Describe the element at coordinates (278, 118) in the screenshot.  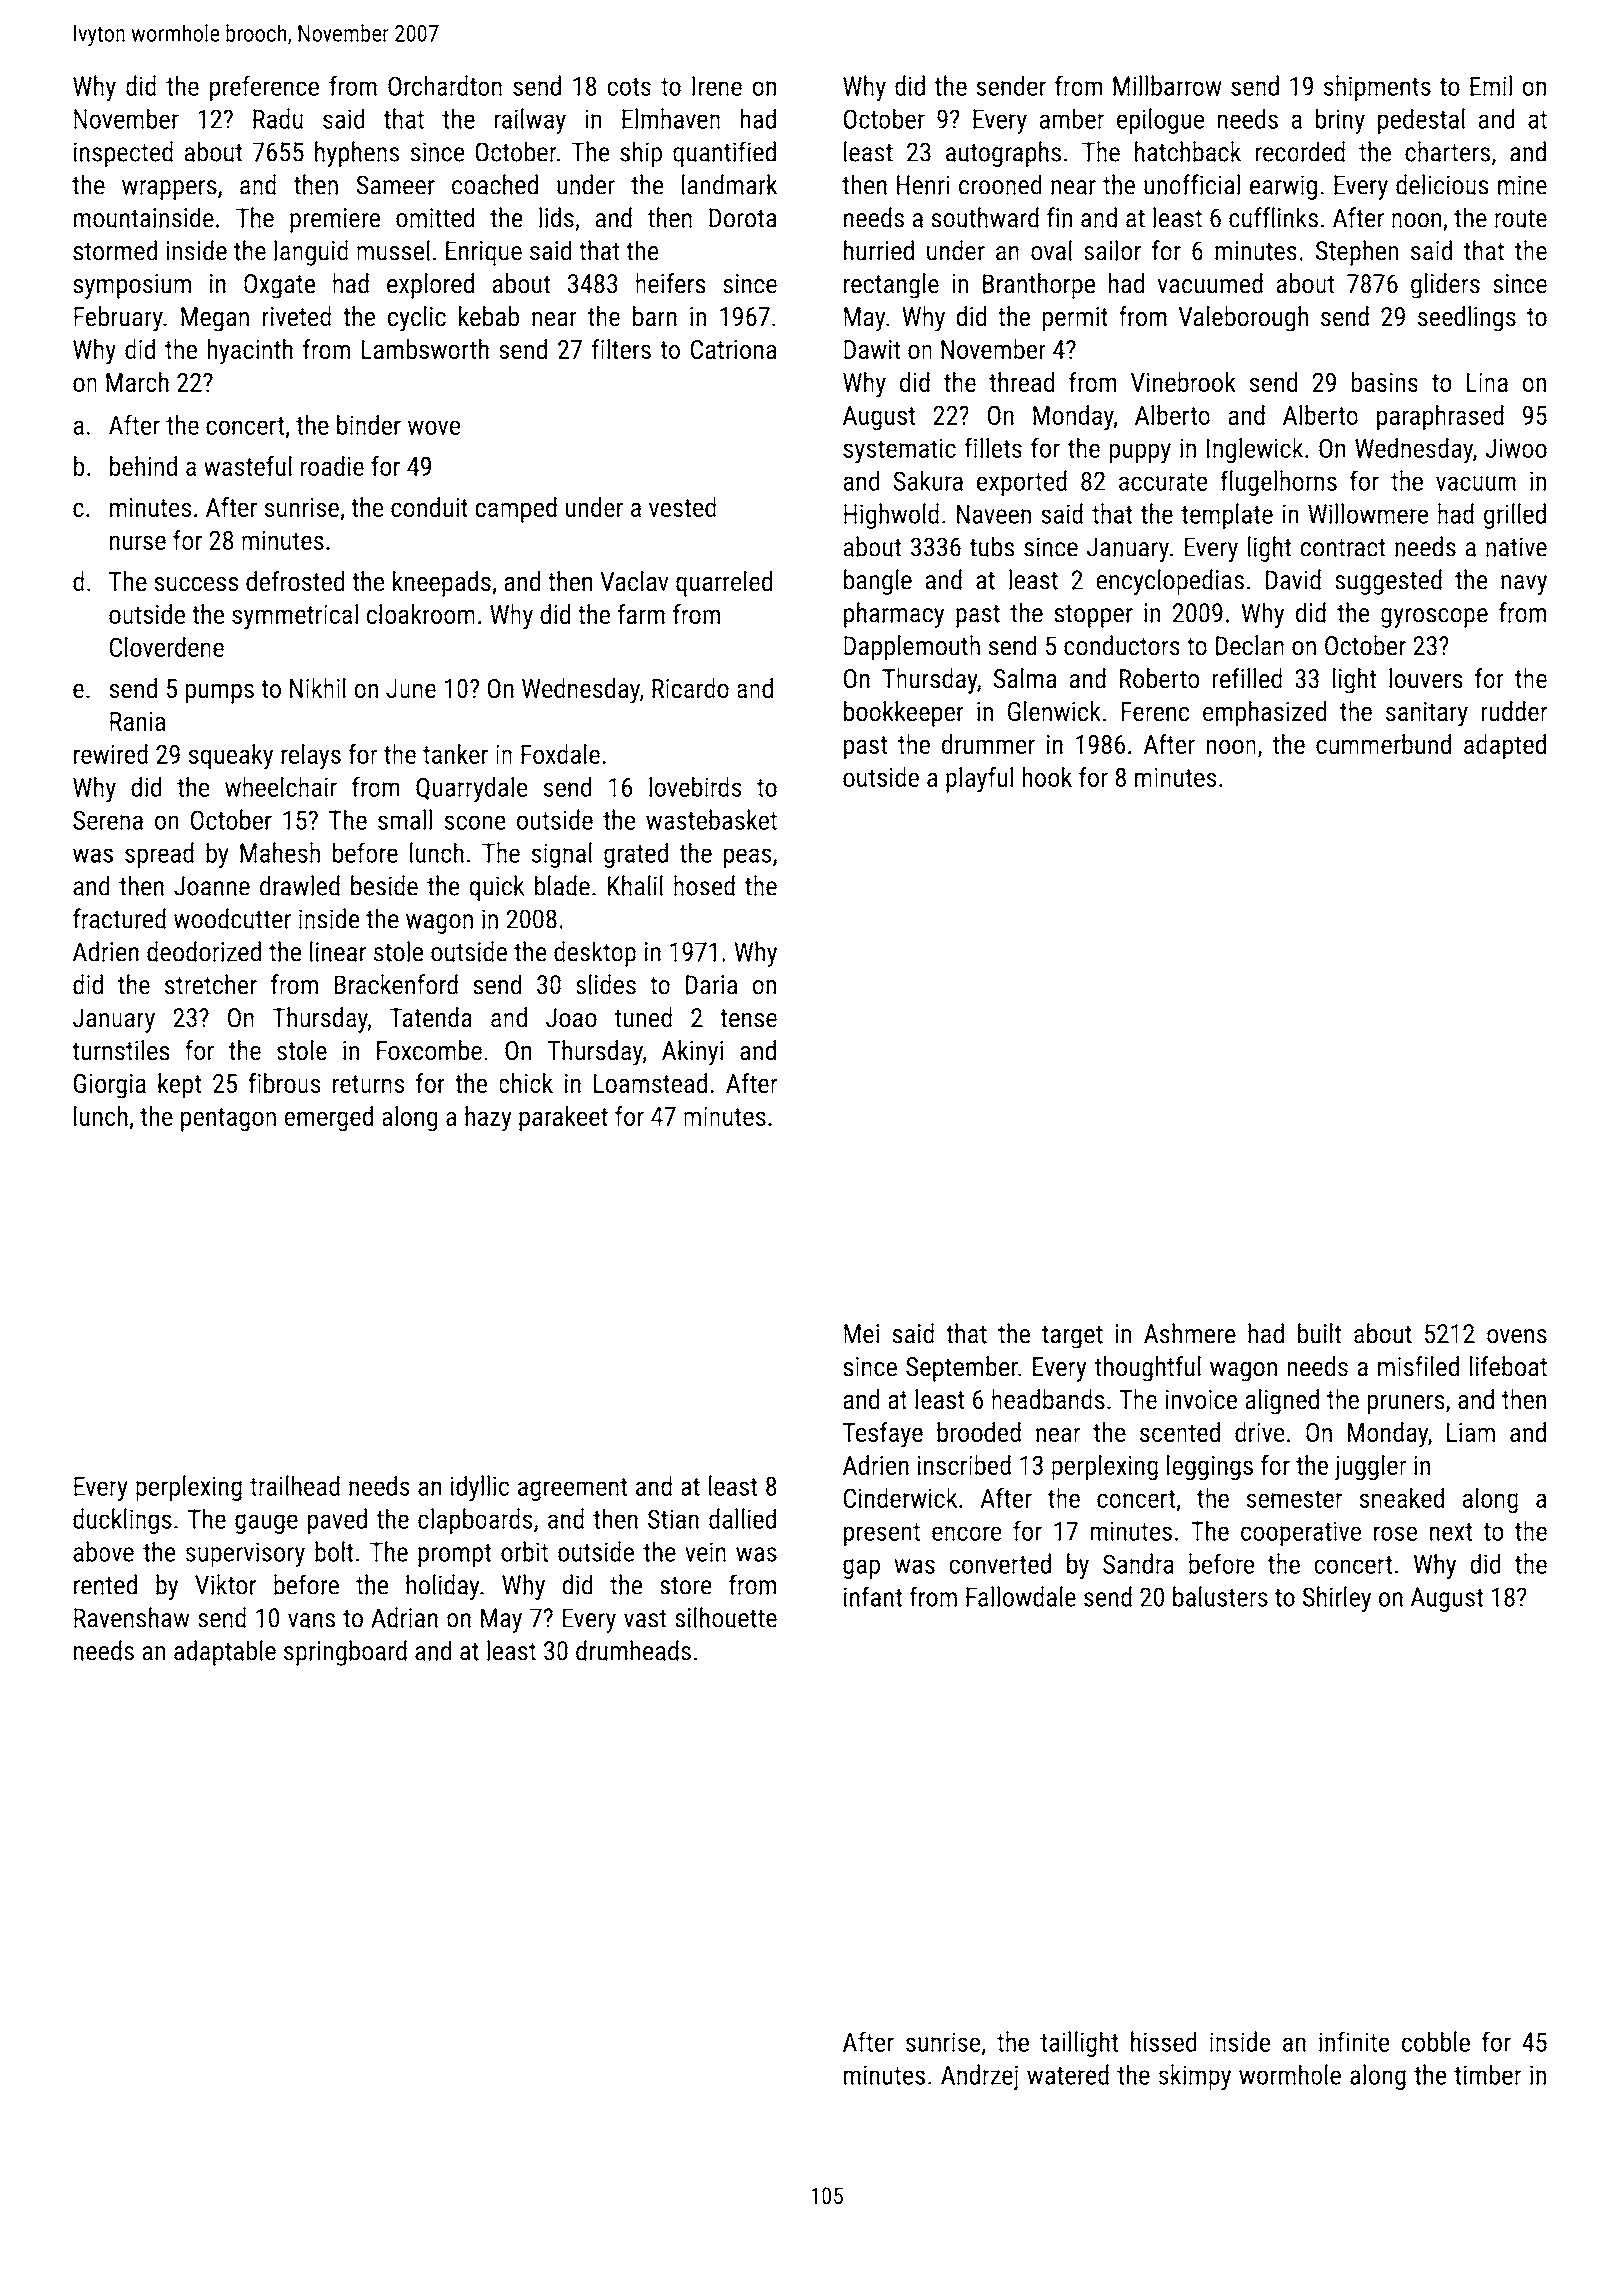
I see `Radu` at that location.
